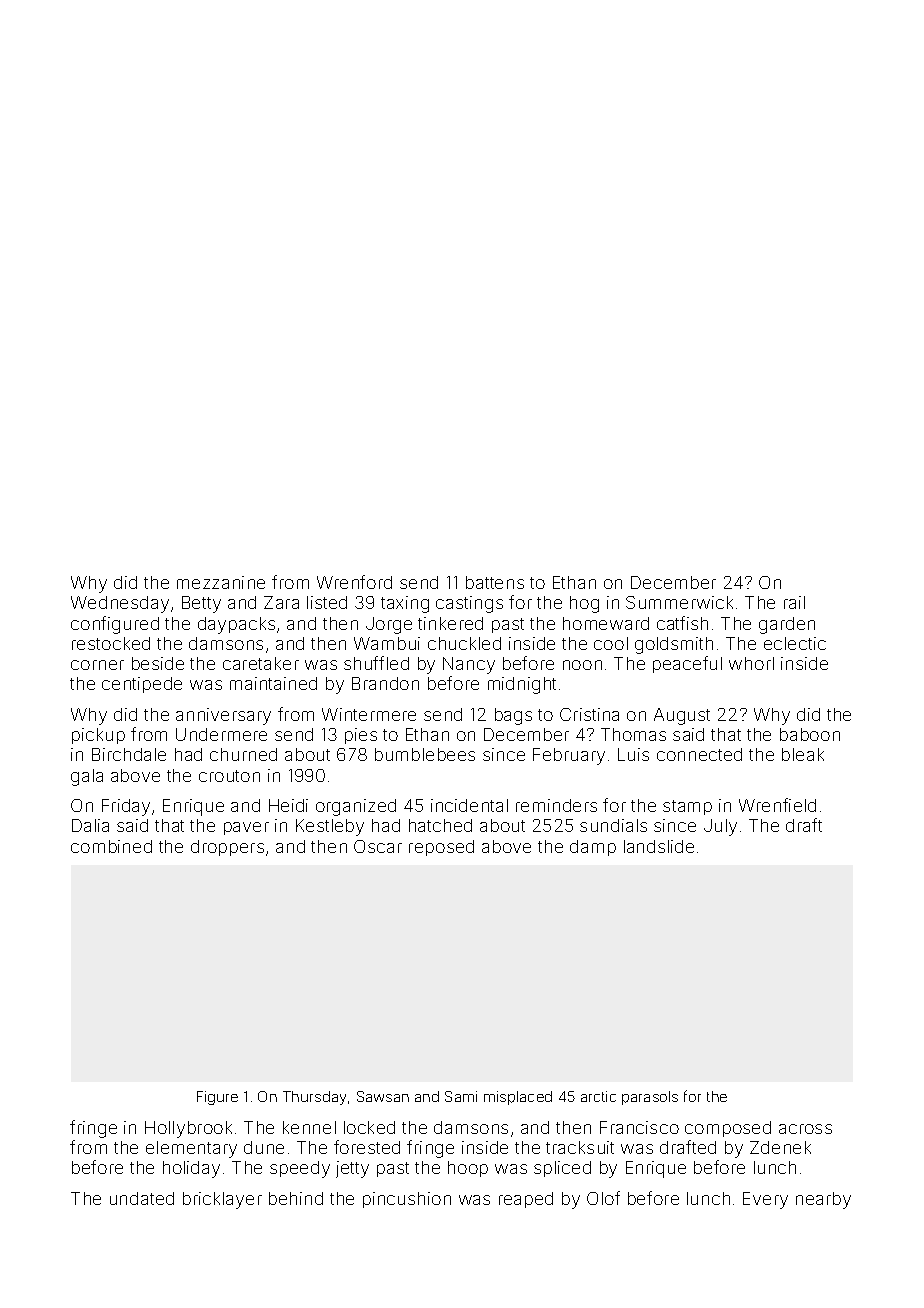  What do you see at coordinates (495, 582) in the screenshot?
I see `battens` at bounding box center [495, 582].
